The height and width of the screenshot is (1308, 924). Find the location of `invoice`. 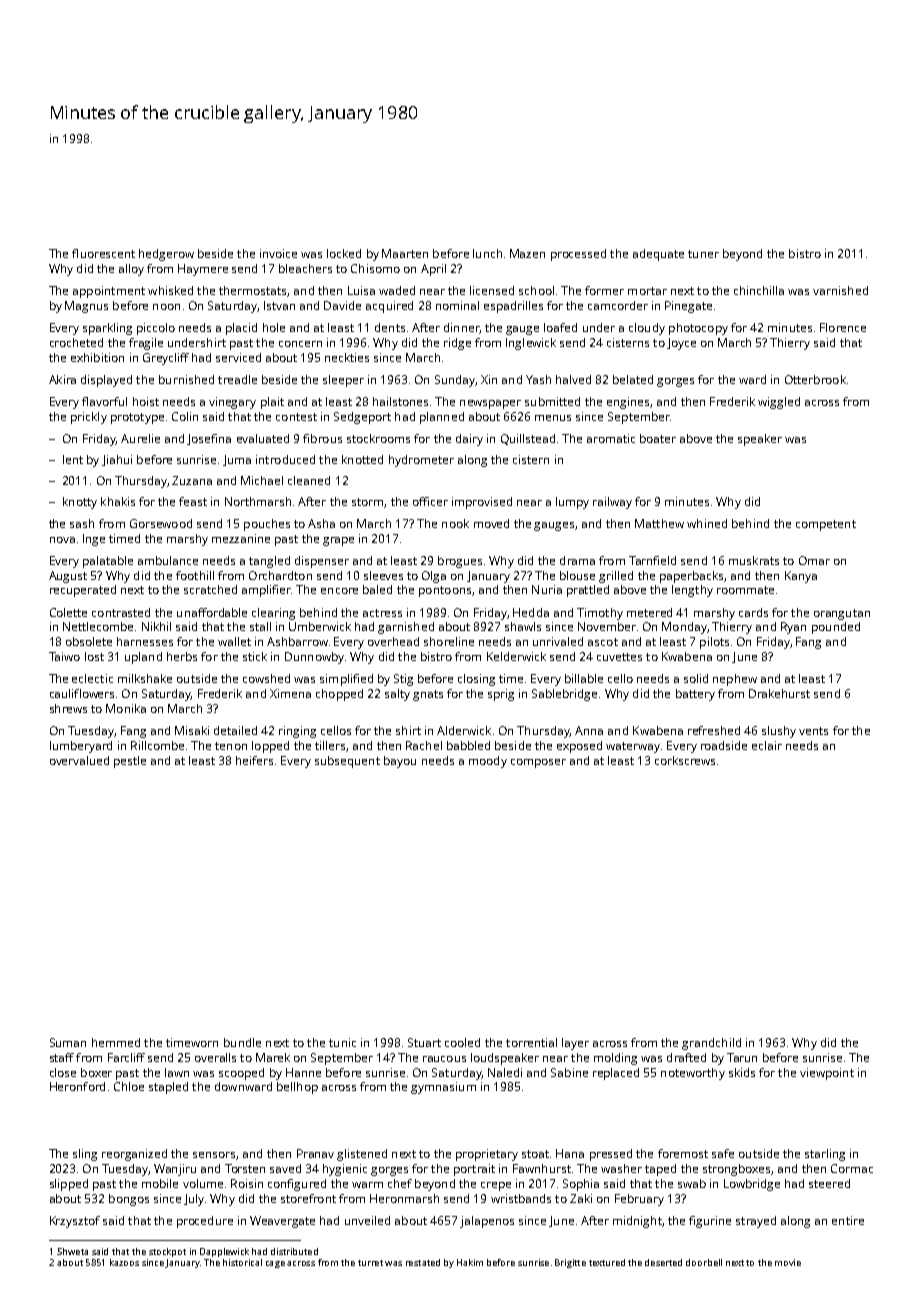

invoice is located at coordinates (278, 253).
